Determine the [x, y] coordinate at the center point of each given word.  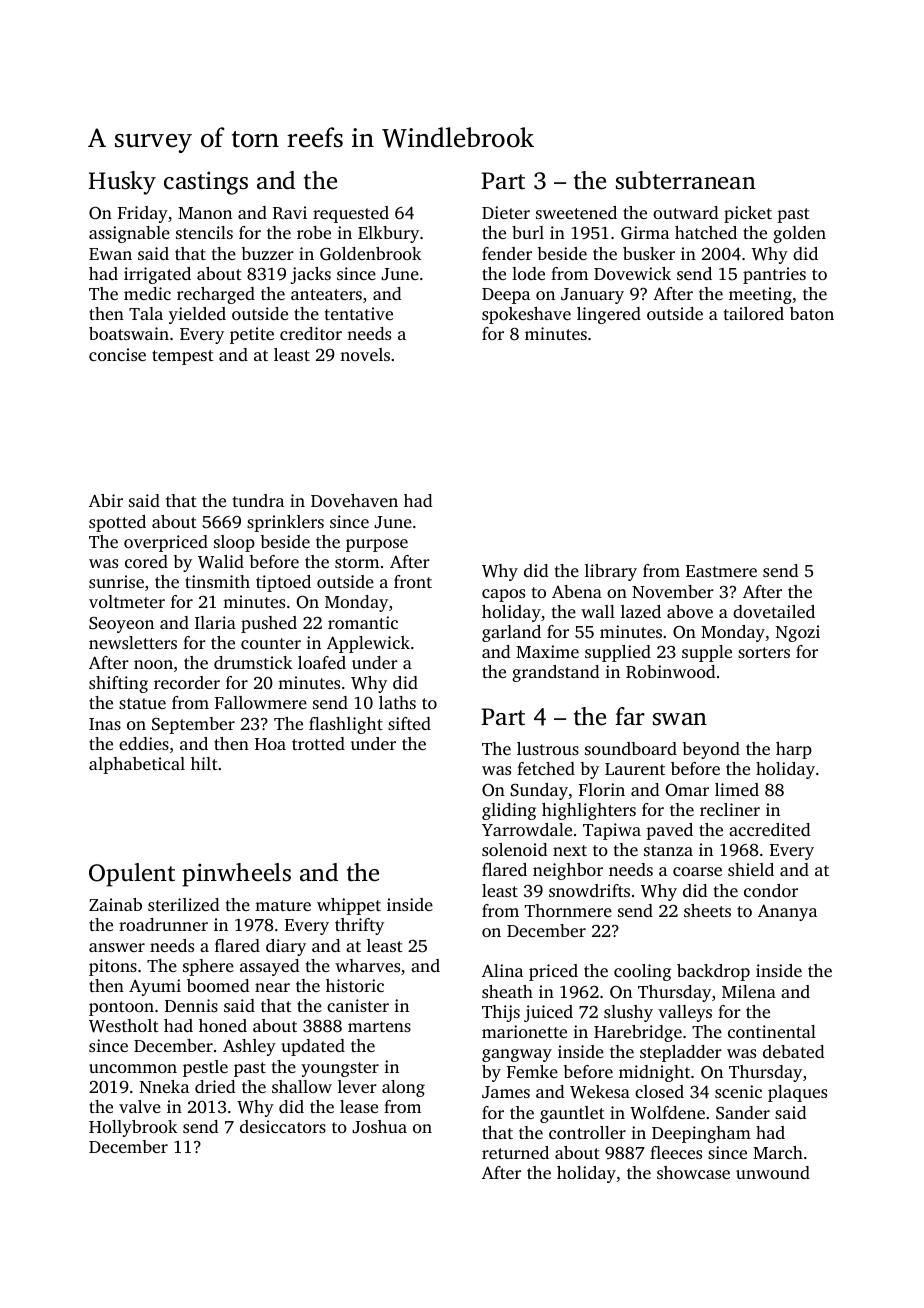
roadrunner [163, 924]
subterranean [686, 180]
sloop [234, 543]
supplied [618, 653]
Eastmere [721, 571]
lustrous [548, 748]
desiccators [283, 1126]
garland [511, 633]
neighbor [568, 871]
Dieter [506, 212]
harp [794, 750]
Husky [122, 183]
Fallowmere [261, 702]
